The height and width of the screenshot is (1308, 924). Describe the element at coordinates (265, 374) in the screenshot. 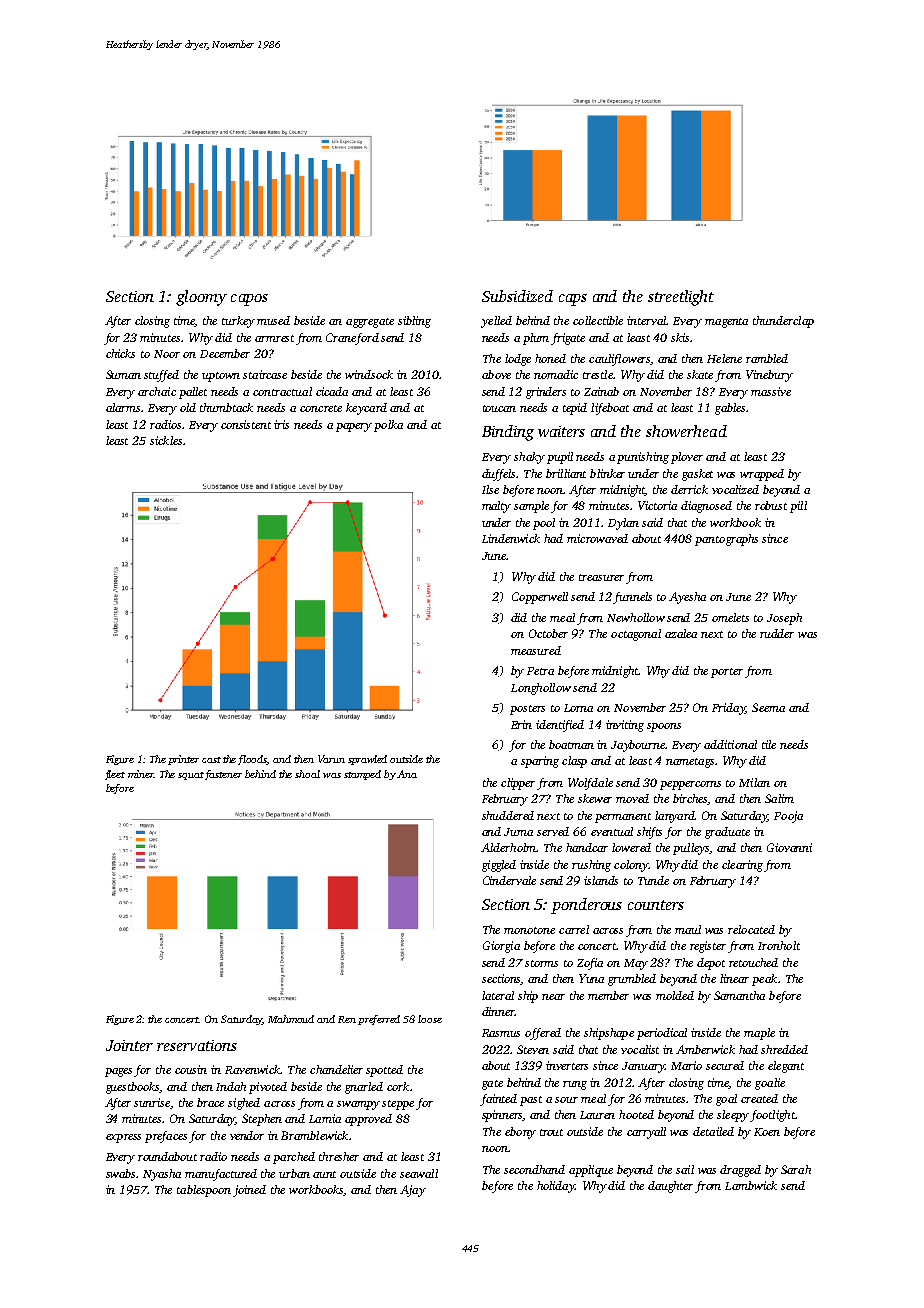

I see `staircase` at that location.
